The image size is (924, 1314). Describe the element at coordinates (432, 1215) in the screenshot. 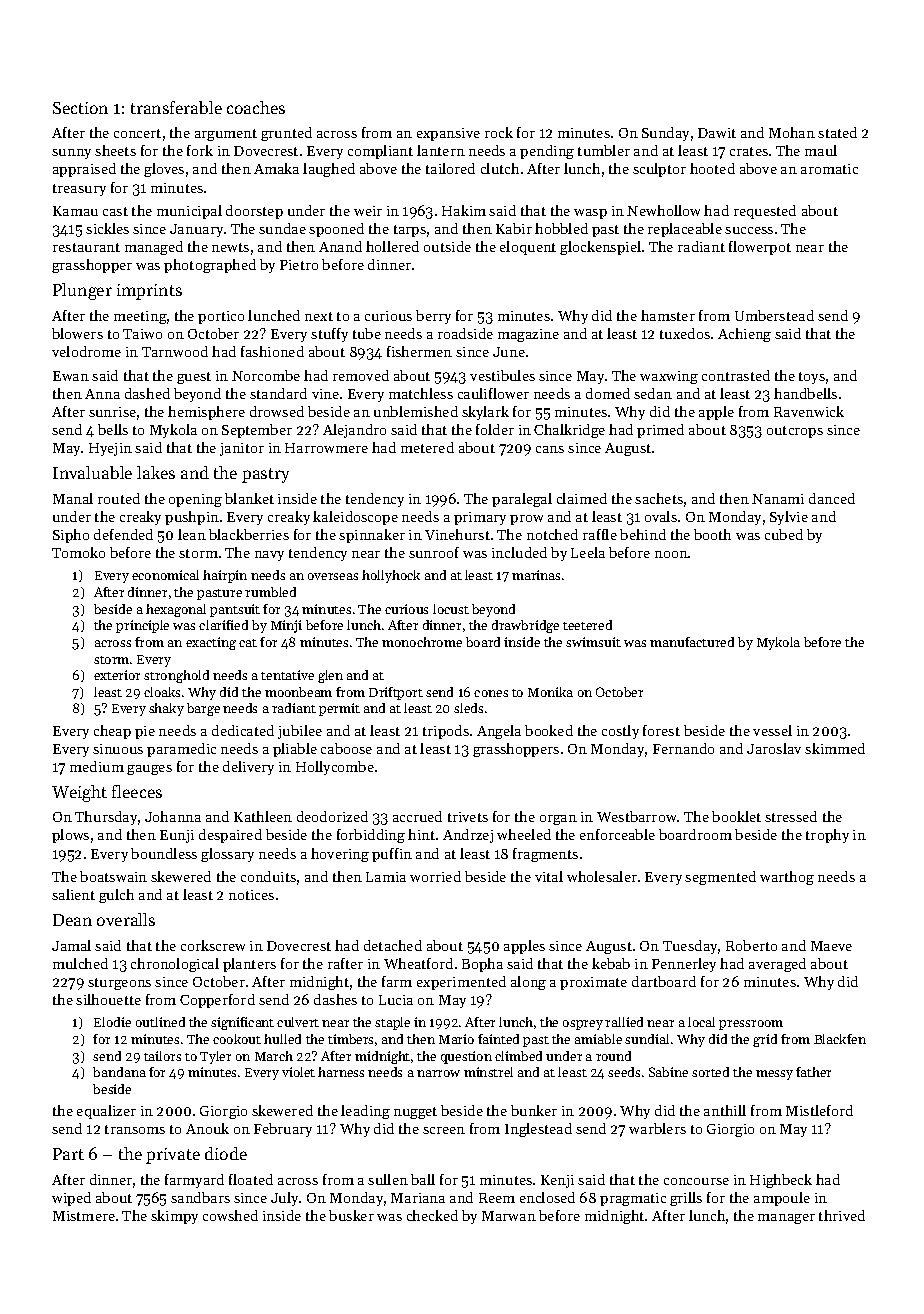

I see `checked` at that location.
